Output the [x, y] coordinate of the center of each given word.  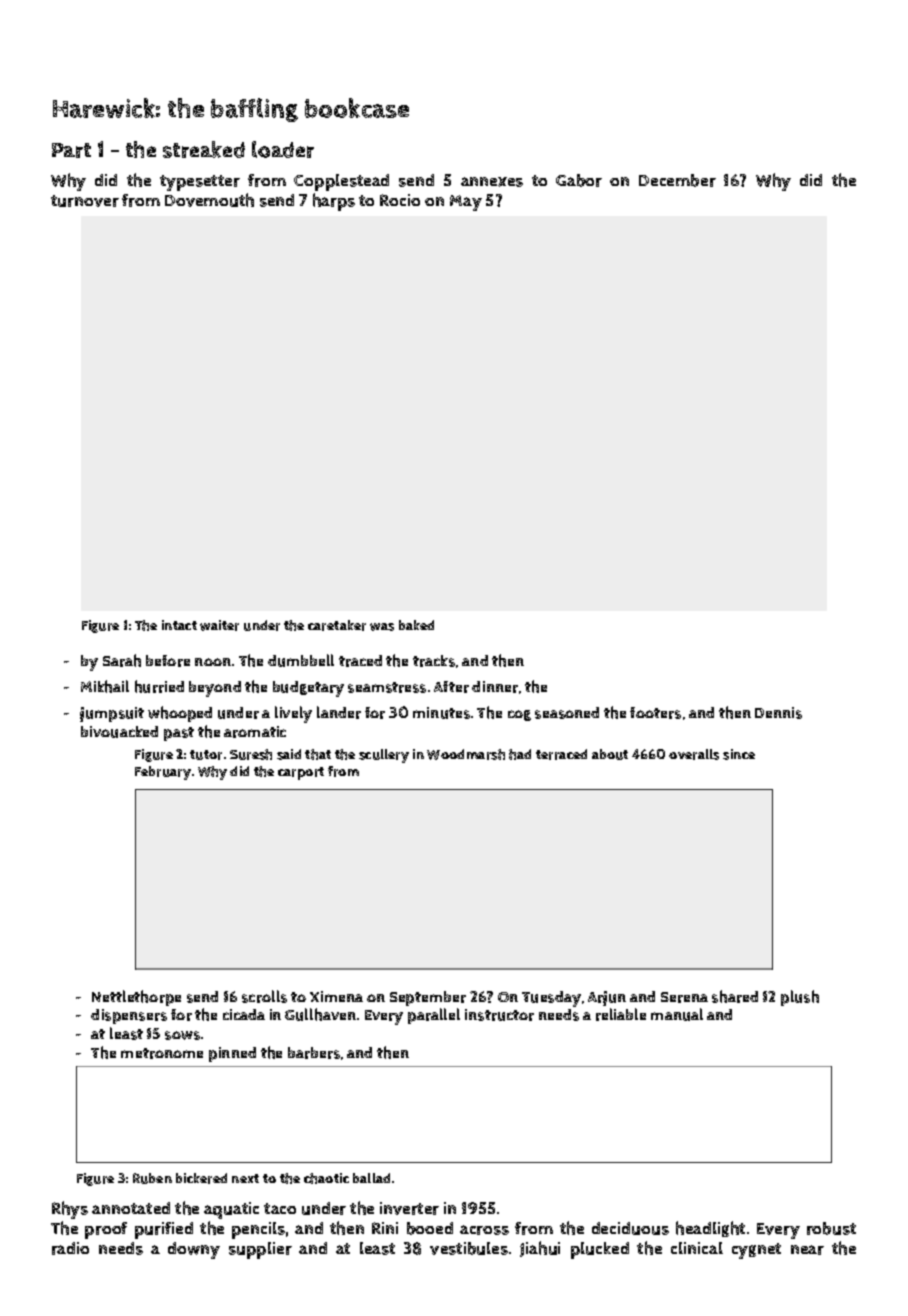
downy [194, 1250]
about [610, 754]
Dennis [778, 713]
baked [416, 625]
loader [283, 149]
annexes [492, 182]
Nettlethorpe [136, 998]
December [677, 180]
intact [179, 625]
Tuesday [551, 999]
